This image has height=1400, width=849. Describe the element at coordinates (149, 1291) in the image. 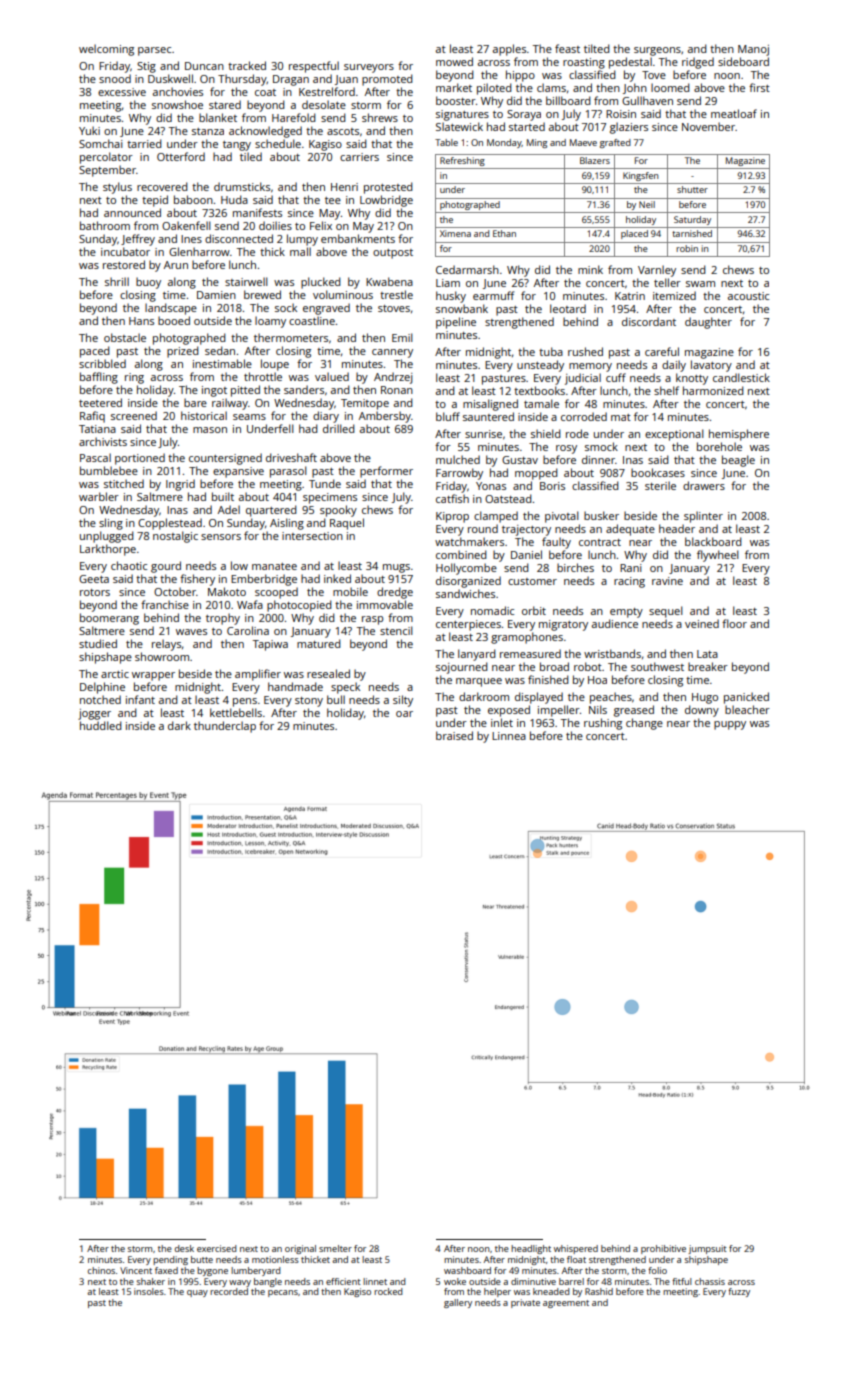

I see `insoles` at that location.
